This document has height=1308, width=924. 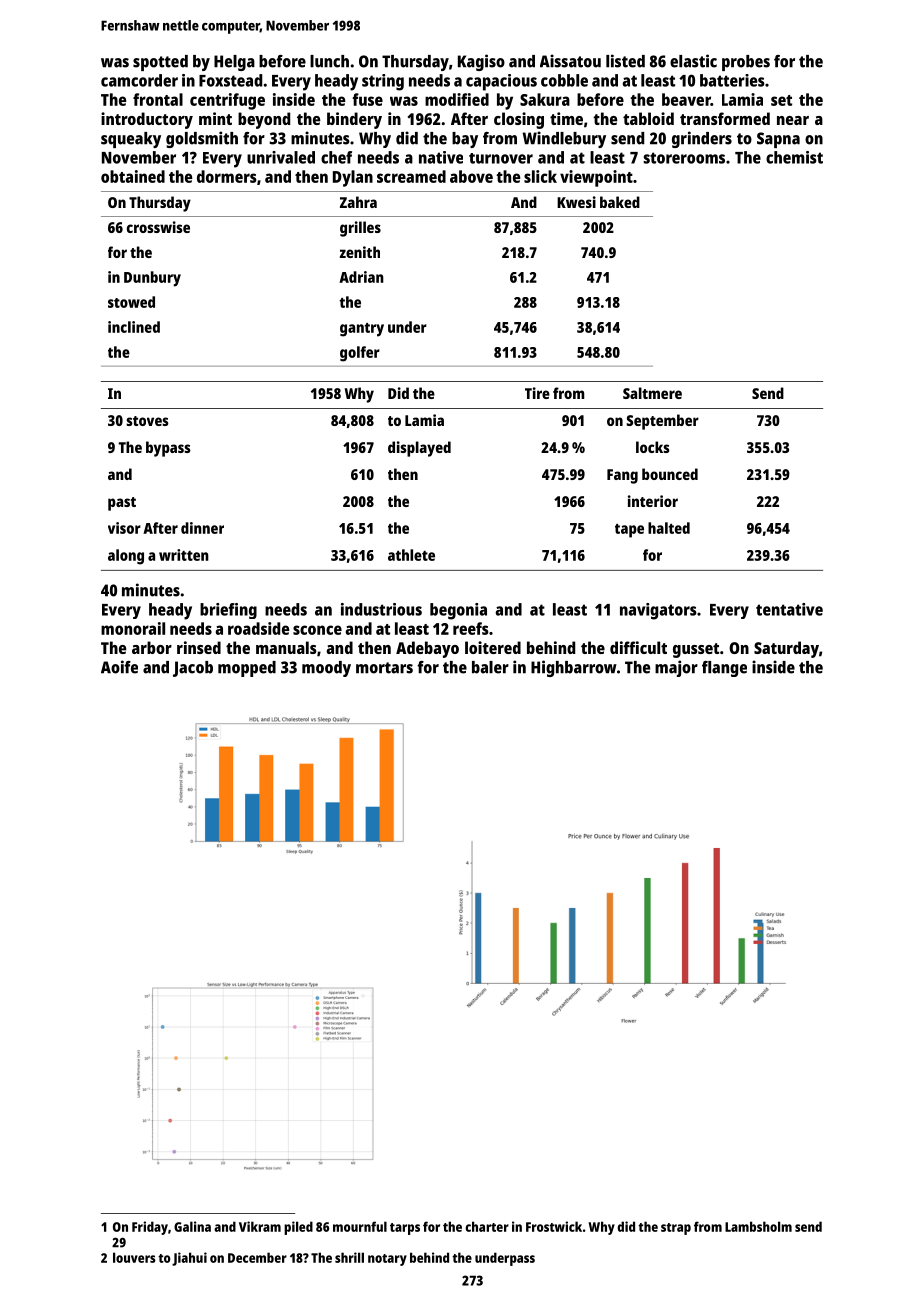 I want to click on Tire, so click(x=537, y=393).
